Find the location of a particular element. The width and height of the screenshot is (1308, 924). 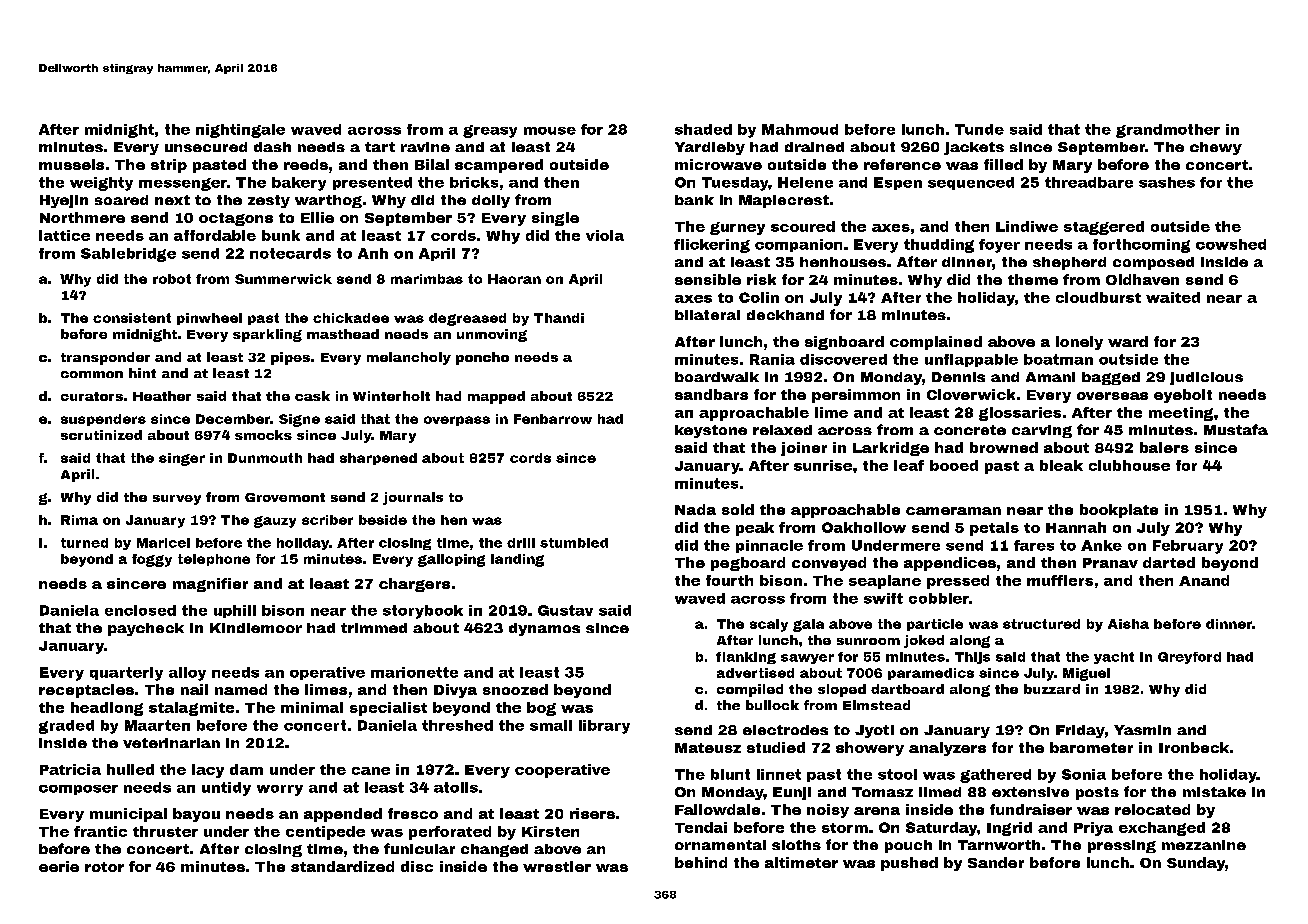

appended is located at coordinates (343, 815).
